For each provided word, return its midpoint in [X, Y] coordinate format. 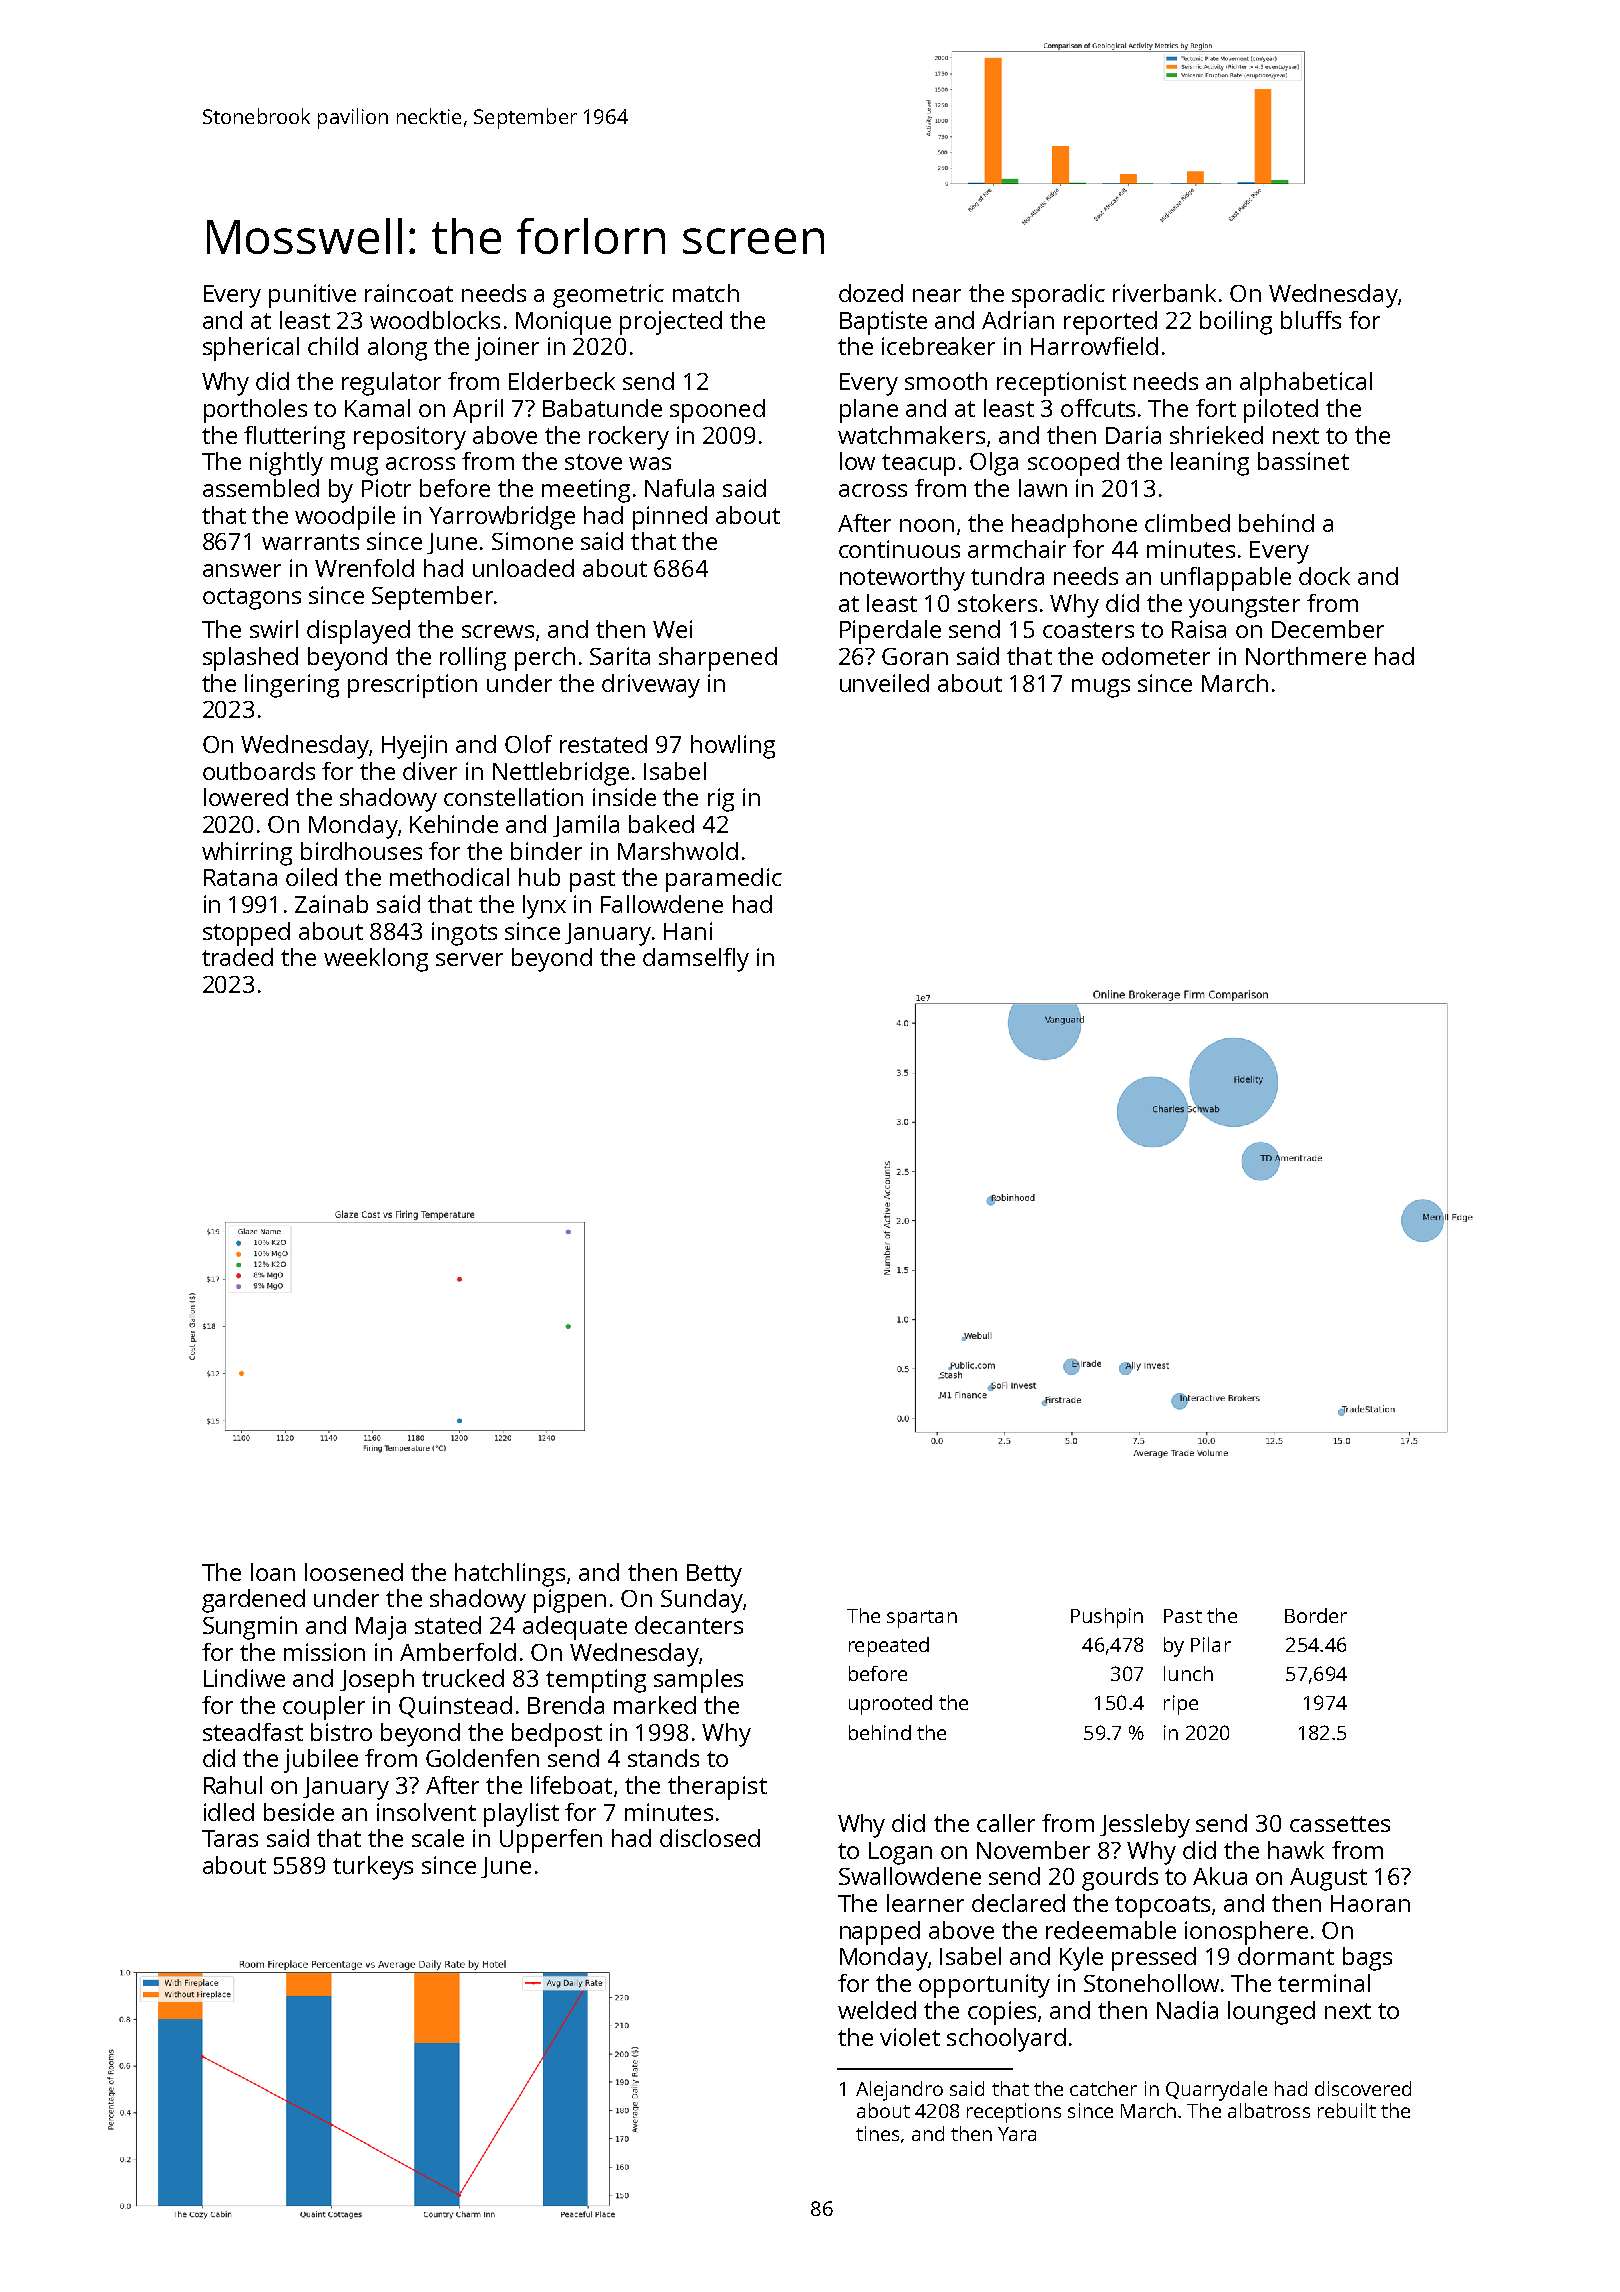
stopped [246, 934]
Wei [672, 629]
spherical [251, 349]
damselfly [696, 960]
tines [877, 2133]
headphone [1074, 526]
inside [624, 797]
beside [299, 1812]
